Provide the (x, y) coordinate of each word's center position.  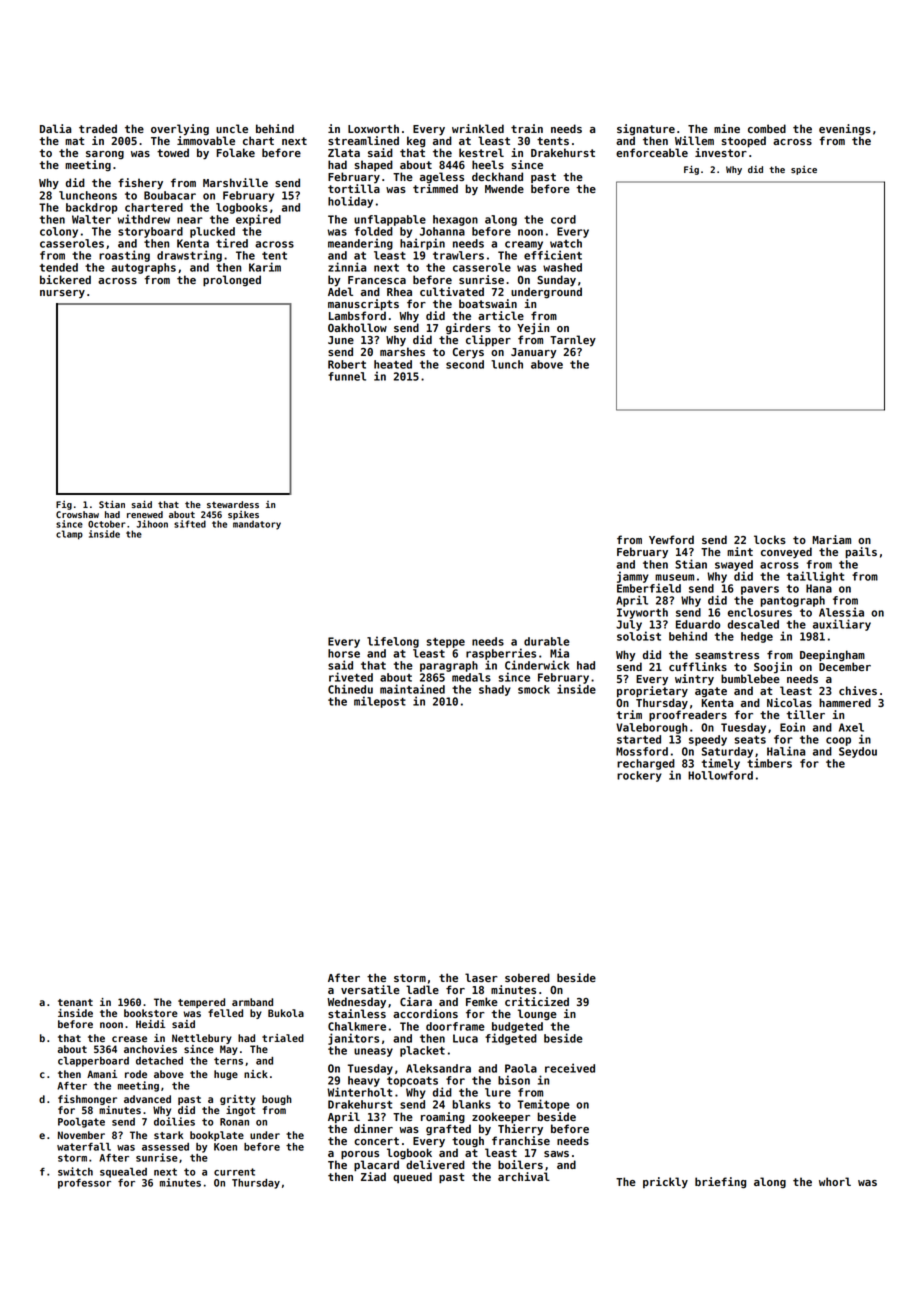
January (533, 353)
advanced (147, 1099)
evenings (845, 130)
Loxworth (373, 128)
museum (674, 577)
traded (98, 128)
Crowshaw (77, 514)
